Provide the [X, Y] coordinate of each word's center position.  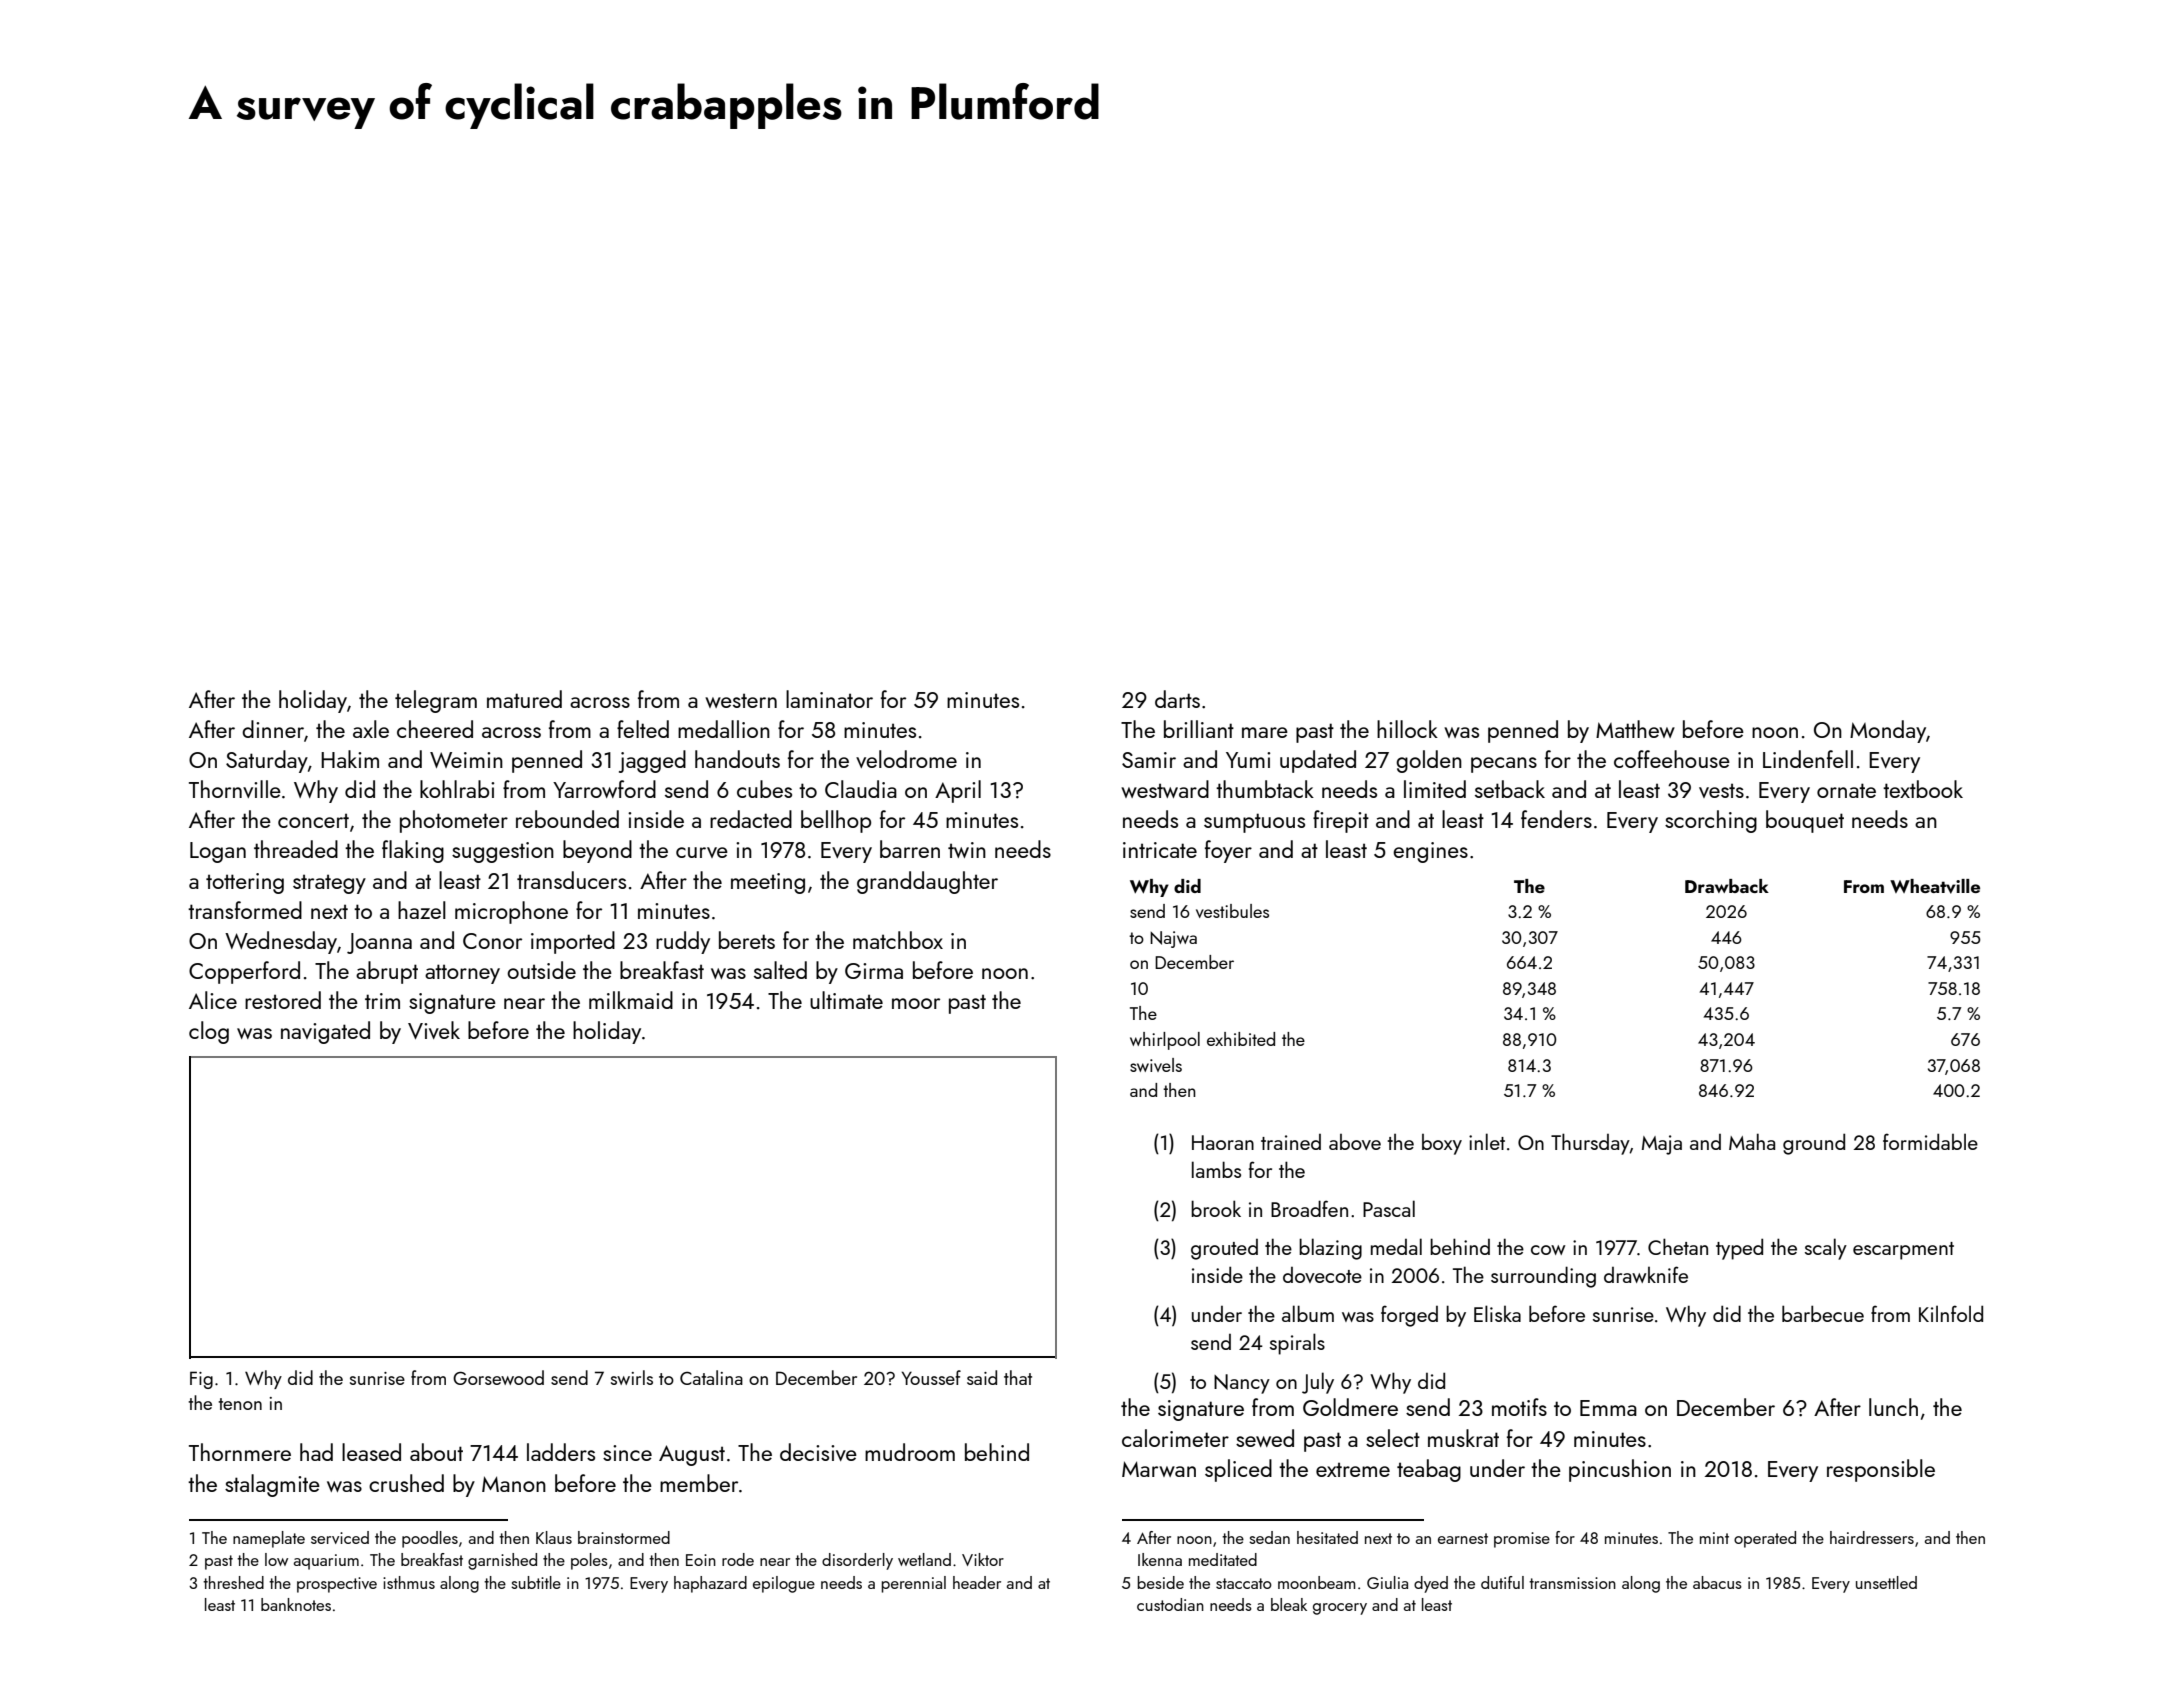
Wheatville [1935, 886]
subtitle [536, 1582]
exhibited [1241, 1039]
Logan [218, 852]
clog [209, 1032]
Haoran [1223, 1142]
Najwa [1173, 939]
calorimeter [1175, 1438]
